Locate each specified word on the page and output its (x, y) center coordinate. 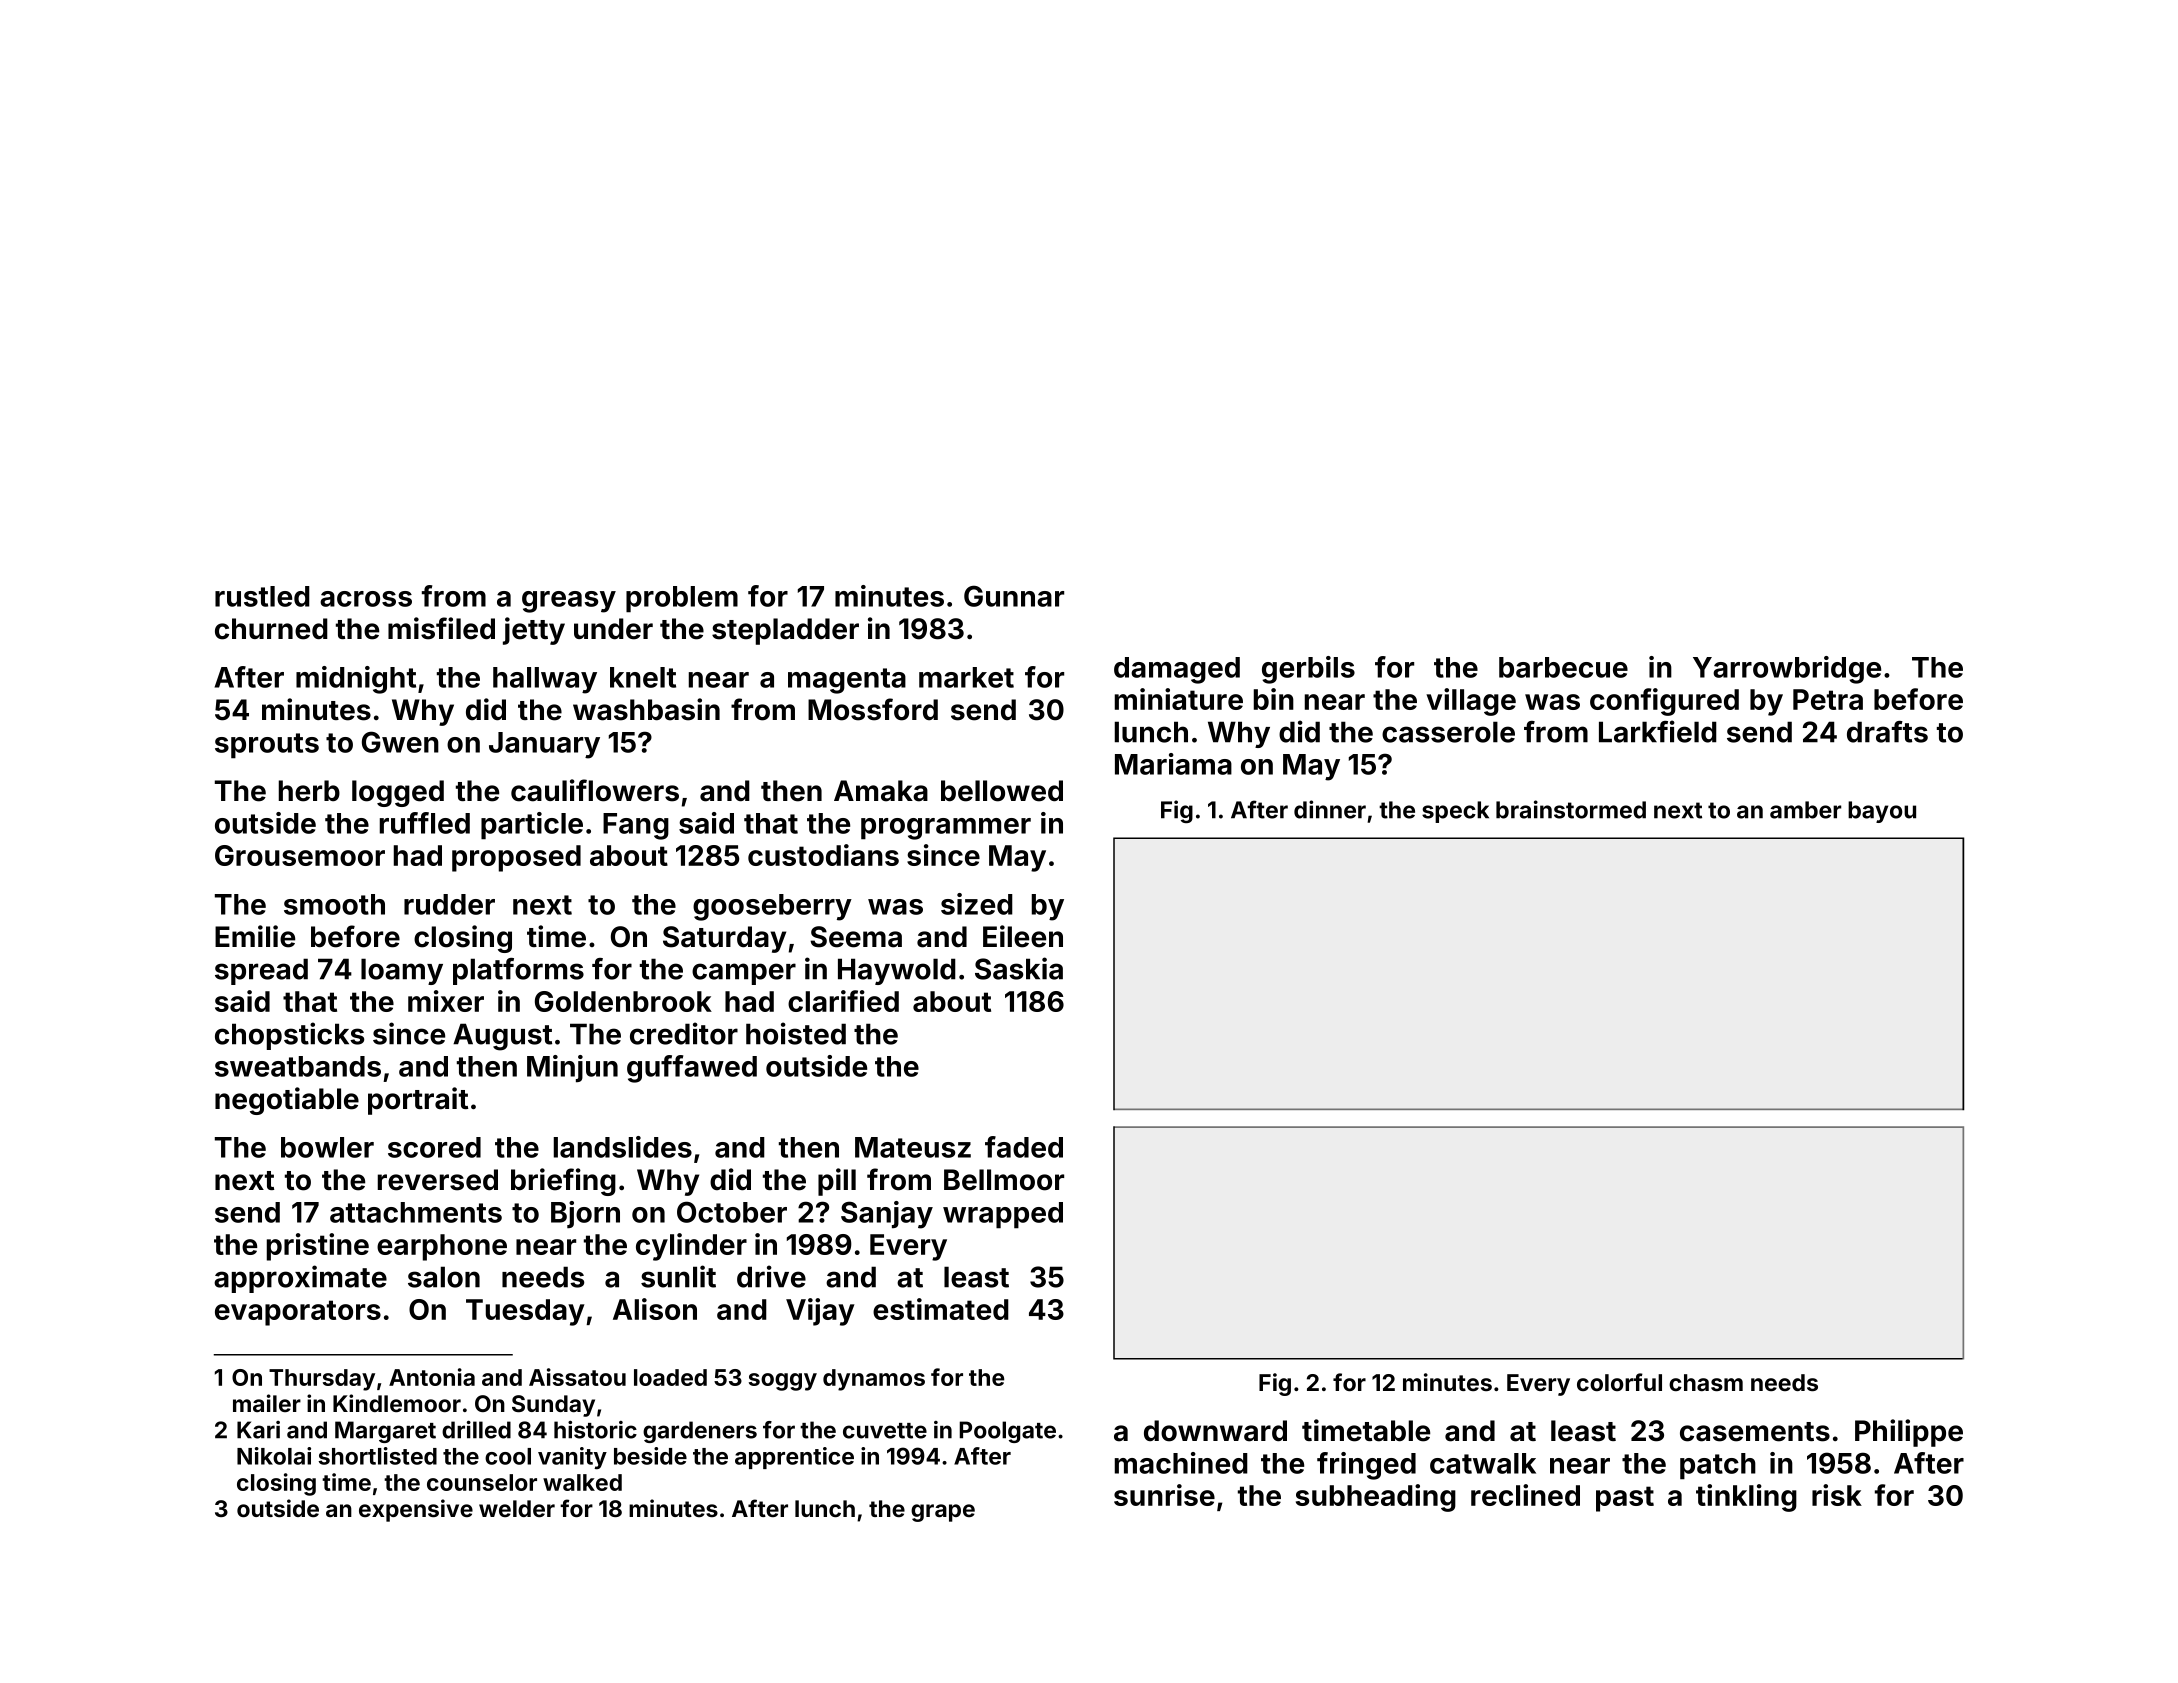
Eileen (1023, 936)
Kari (258, 1430)
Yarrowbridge (1787, 670)
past (1625, 1499)
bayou (1882, 812)
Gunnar (1014, 596)
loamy (402, 971)
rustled (262, 596)
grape (943, 1513)
